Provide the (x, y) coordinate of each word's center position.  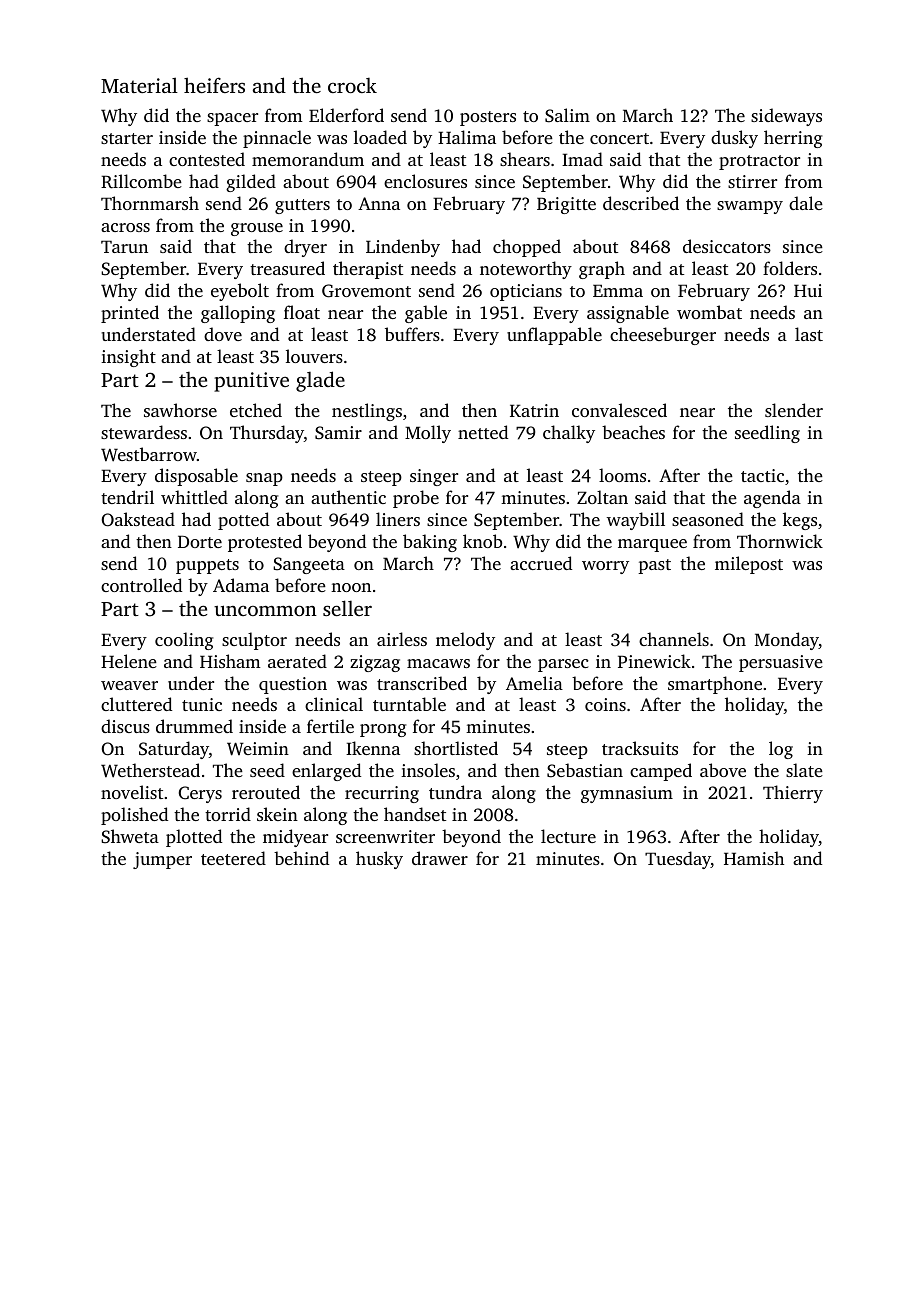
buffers (412, 334)
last (809, 334)
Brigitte (566, 205)
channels (674, 639)
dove (223, 334)
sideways (786, 117)
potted (243, 521)
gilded (251, 183)
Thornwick (780, 541)
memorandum (308, 159)
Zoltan (602, 497)
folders (790, 268)
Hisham (230, 661)
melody (465, 641)
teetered (233, 858)
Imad (582, 159)
